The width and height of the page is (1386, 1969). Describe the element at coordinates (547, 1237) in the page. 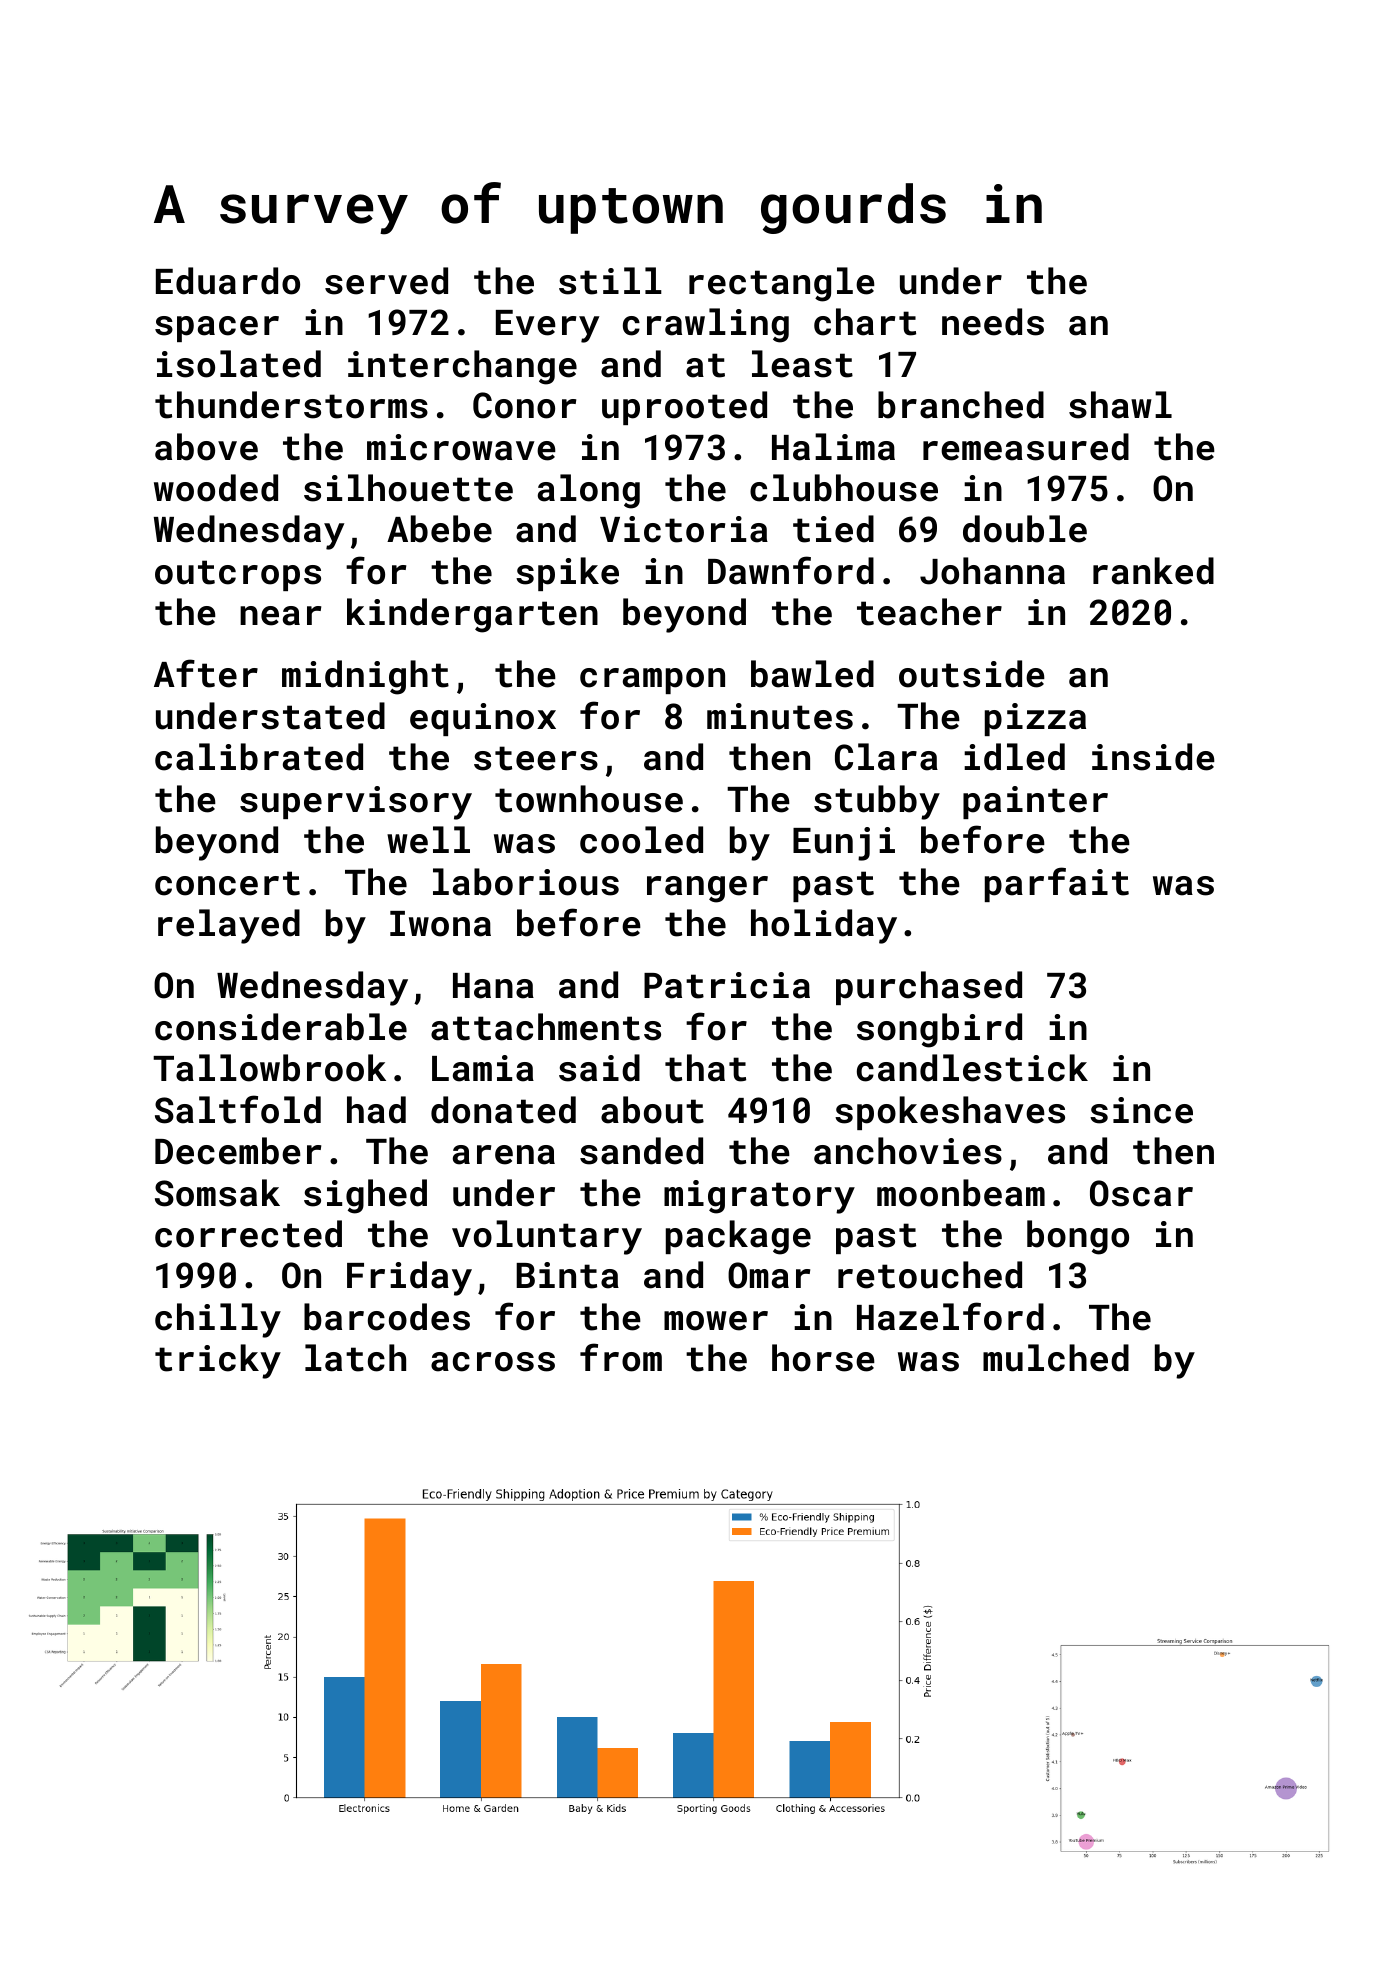

I see `voluntary` at that location.
